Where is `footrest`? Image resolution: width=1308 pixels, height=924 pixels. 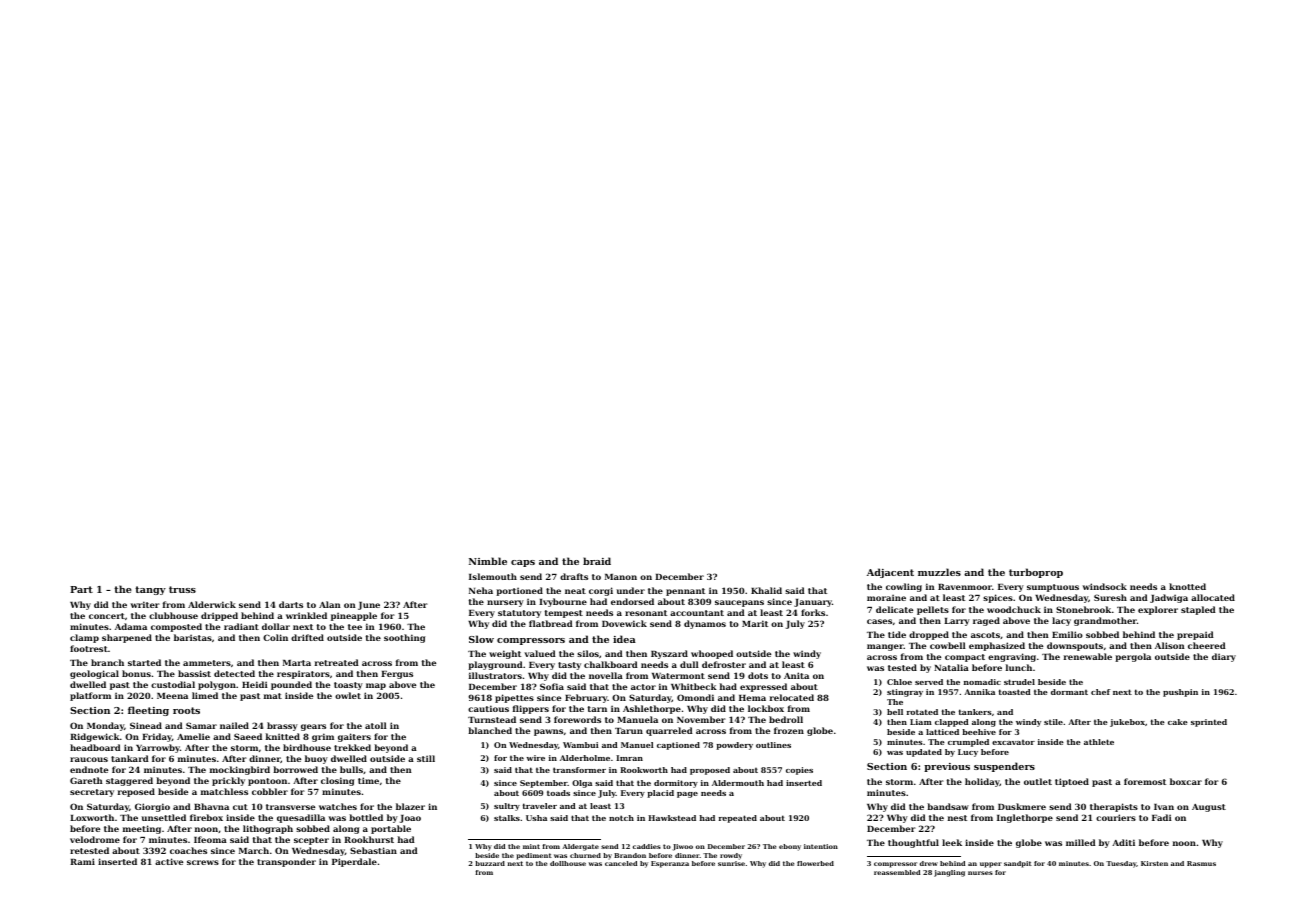
footrest is located at coordinates (89, 648).
